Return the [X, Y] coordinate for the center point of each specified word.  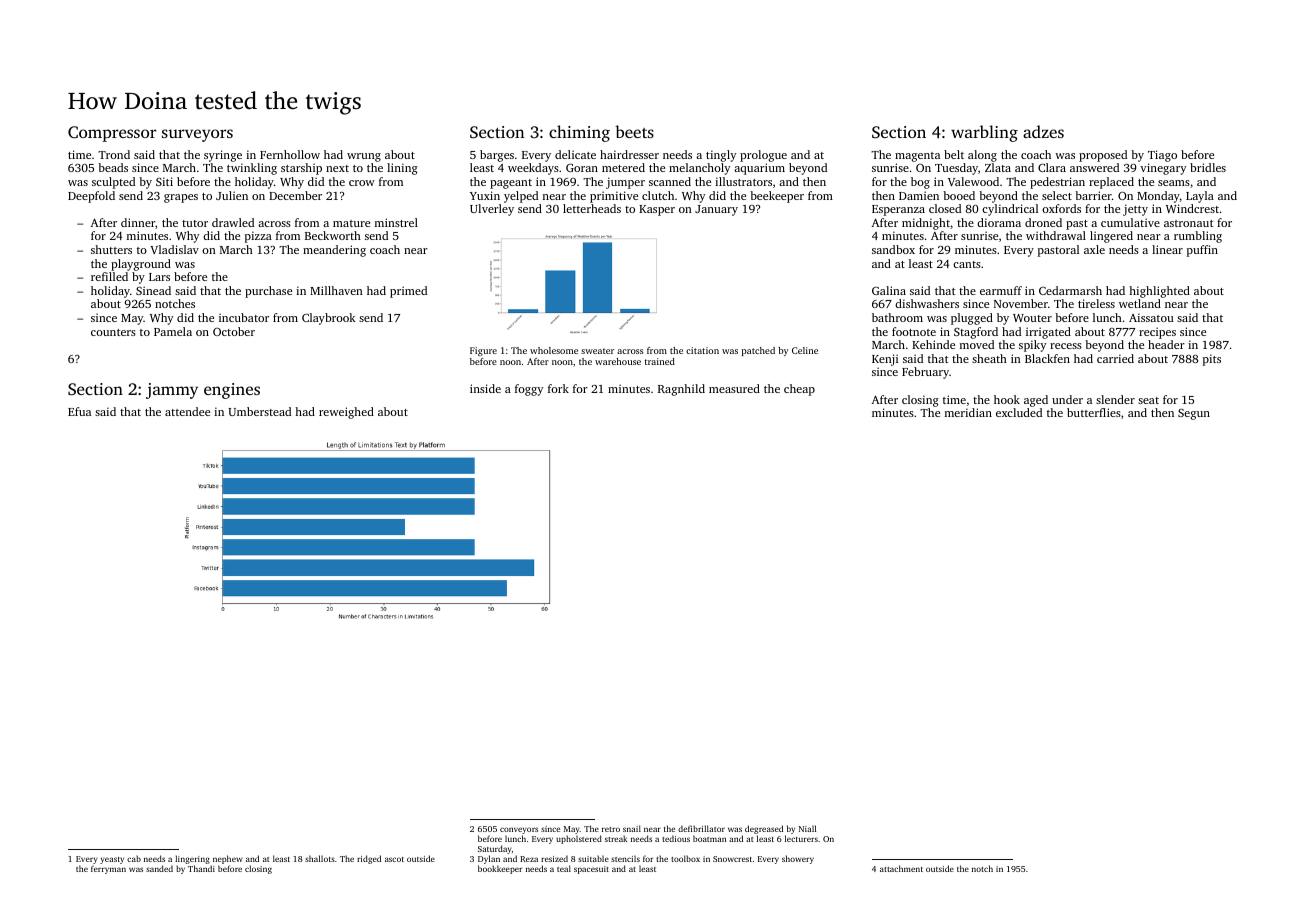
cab [134, 858]
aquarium [759, 169]
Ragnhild [681, 390]
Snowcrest [732, 859]
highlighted [1159, 292]
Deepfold [91, 197]
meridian [968, 412]
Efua [79, 411]
